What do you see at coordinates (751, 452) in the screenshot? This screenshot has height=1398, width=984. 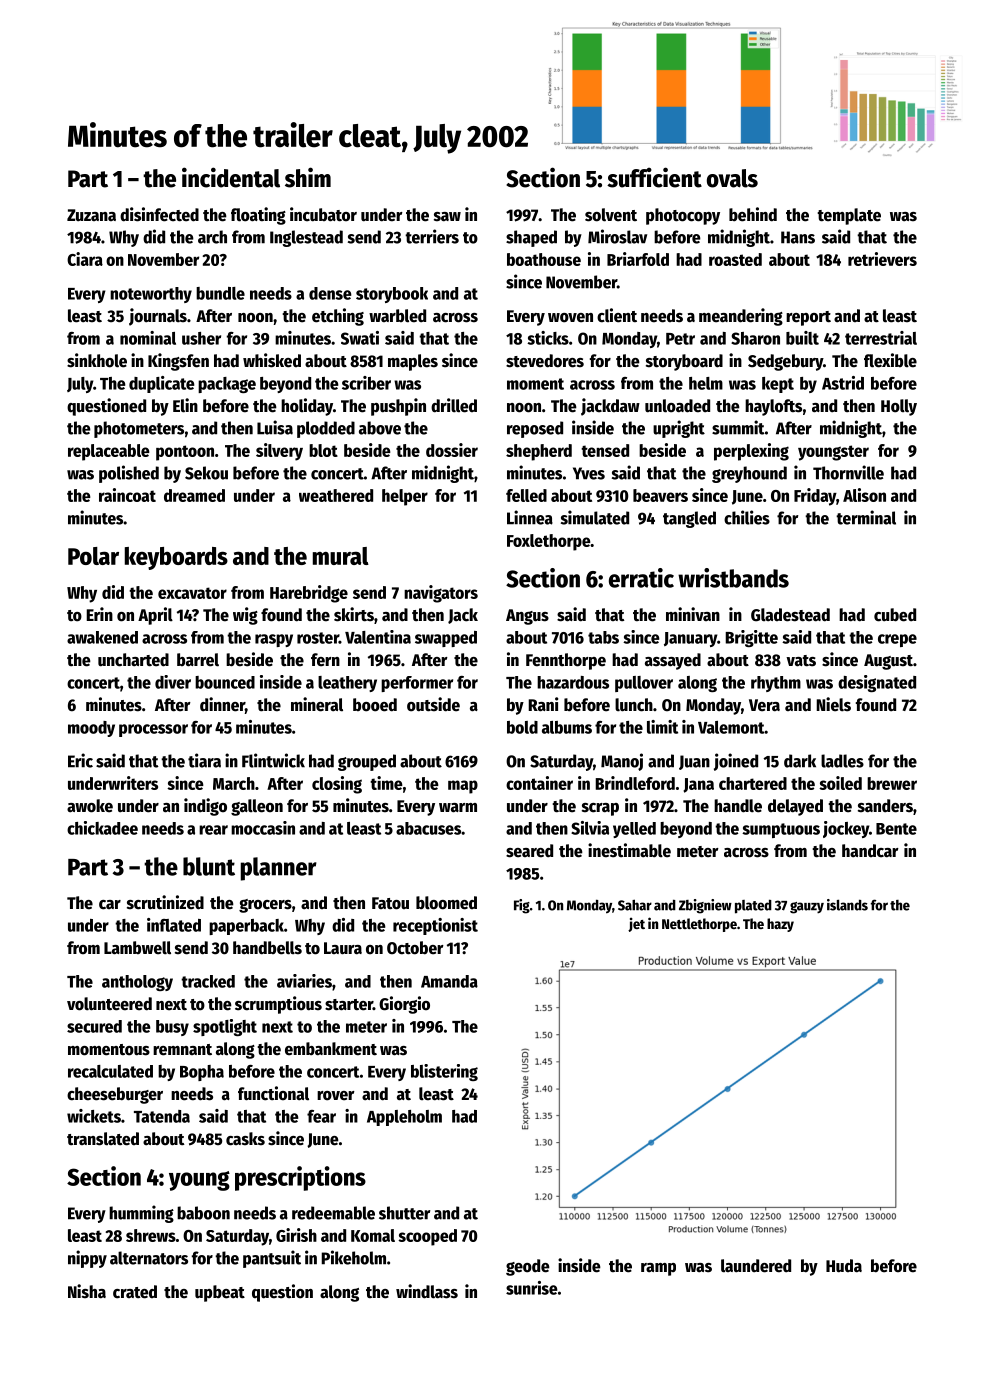 I see `perplexing` at bounding box center [751, 452].
